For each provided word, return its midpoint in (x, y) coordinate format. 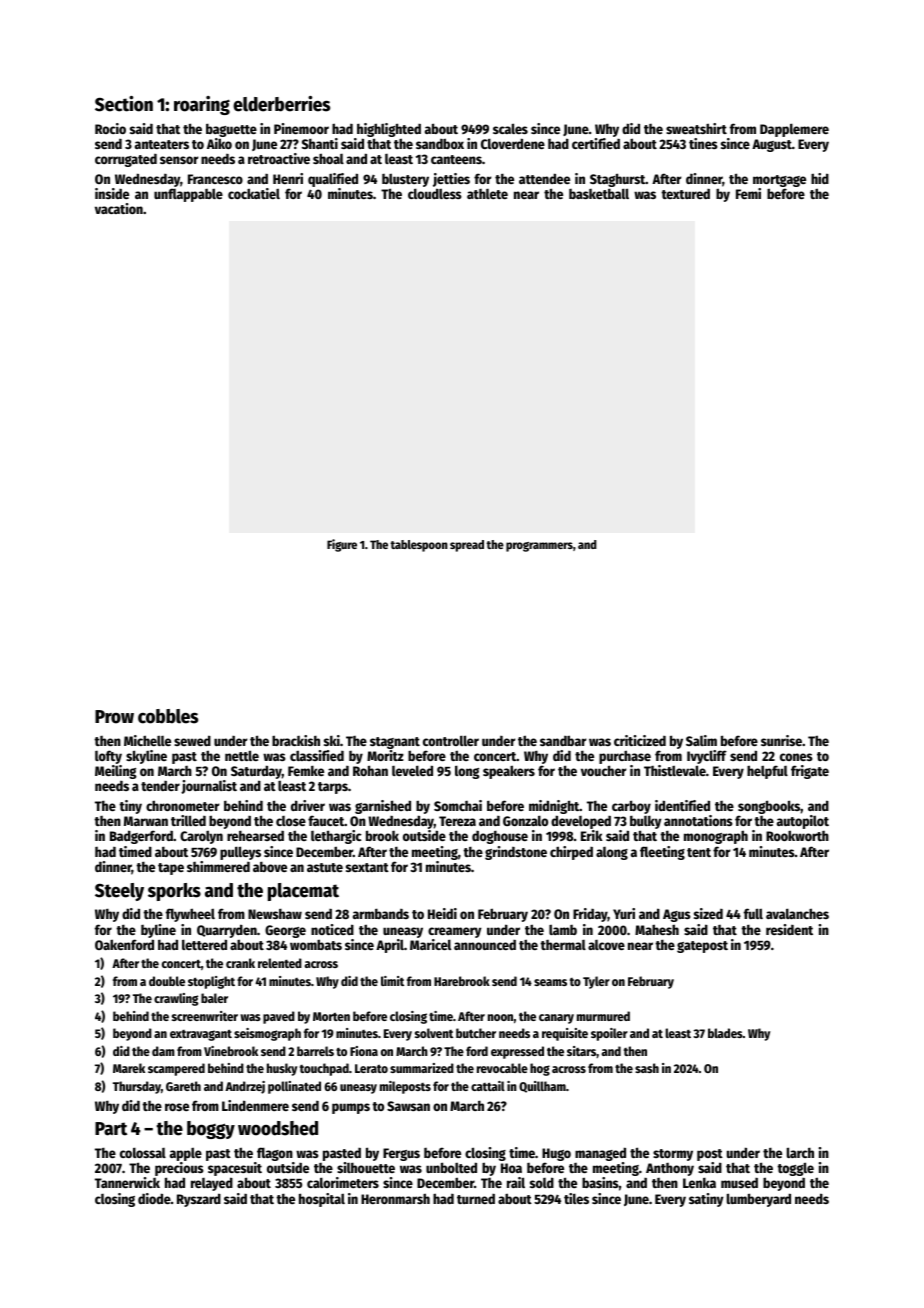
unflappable (188, 195)
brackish (296, 740)
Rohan (370, 770)
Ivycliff (707, 757)
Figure (342, 545)
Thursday (137, 1087)
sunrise (781, 740)
